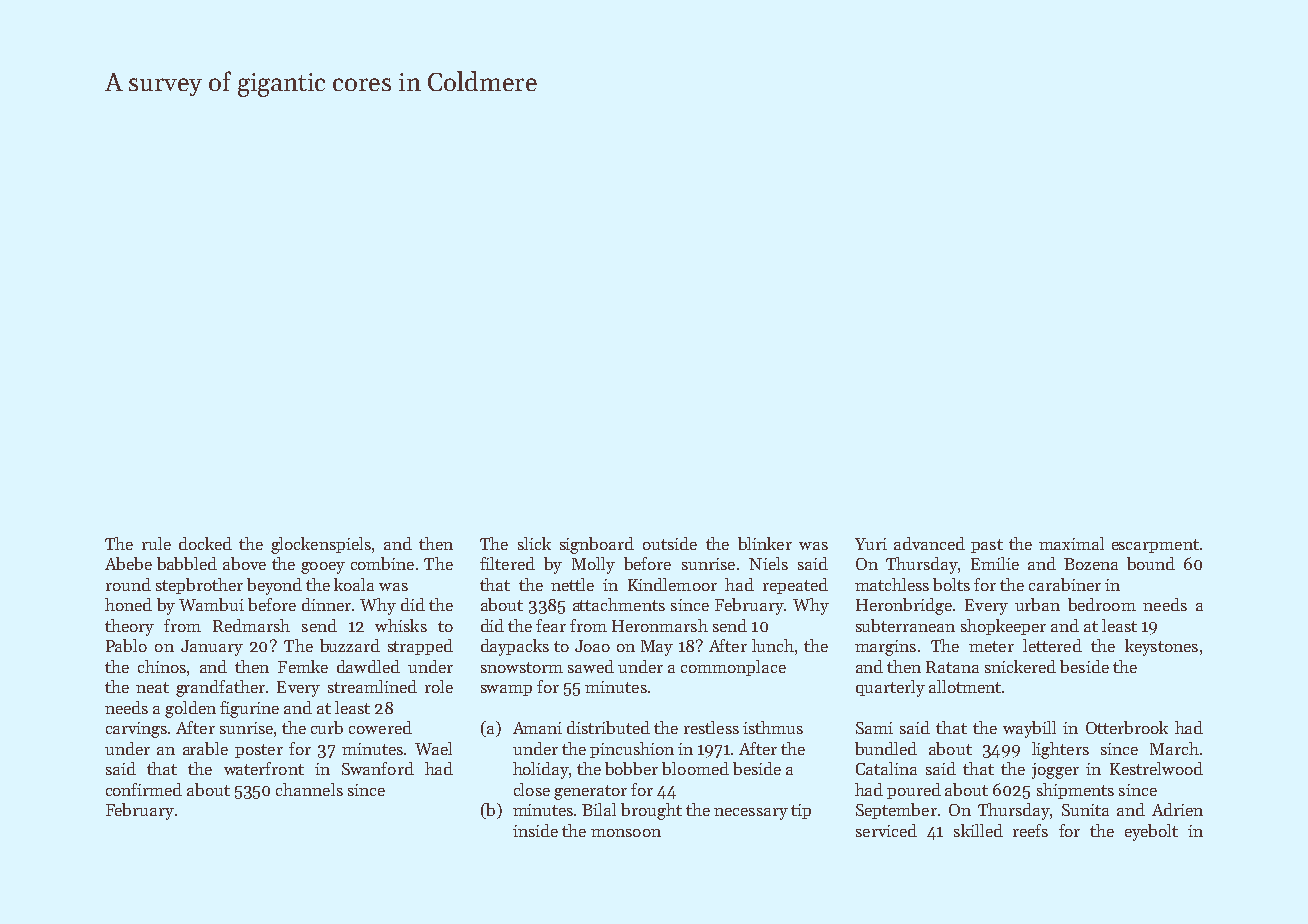  Describe the element at coordinates (249, 709) in the screenshot. I see `figurine` at that location.
